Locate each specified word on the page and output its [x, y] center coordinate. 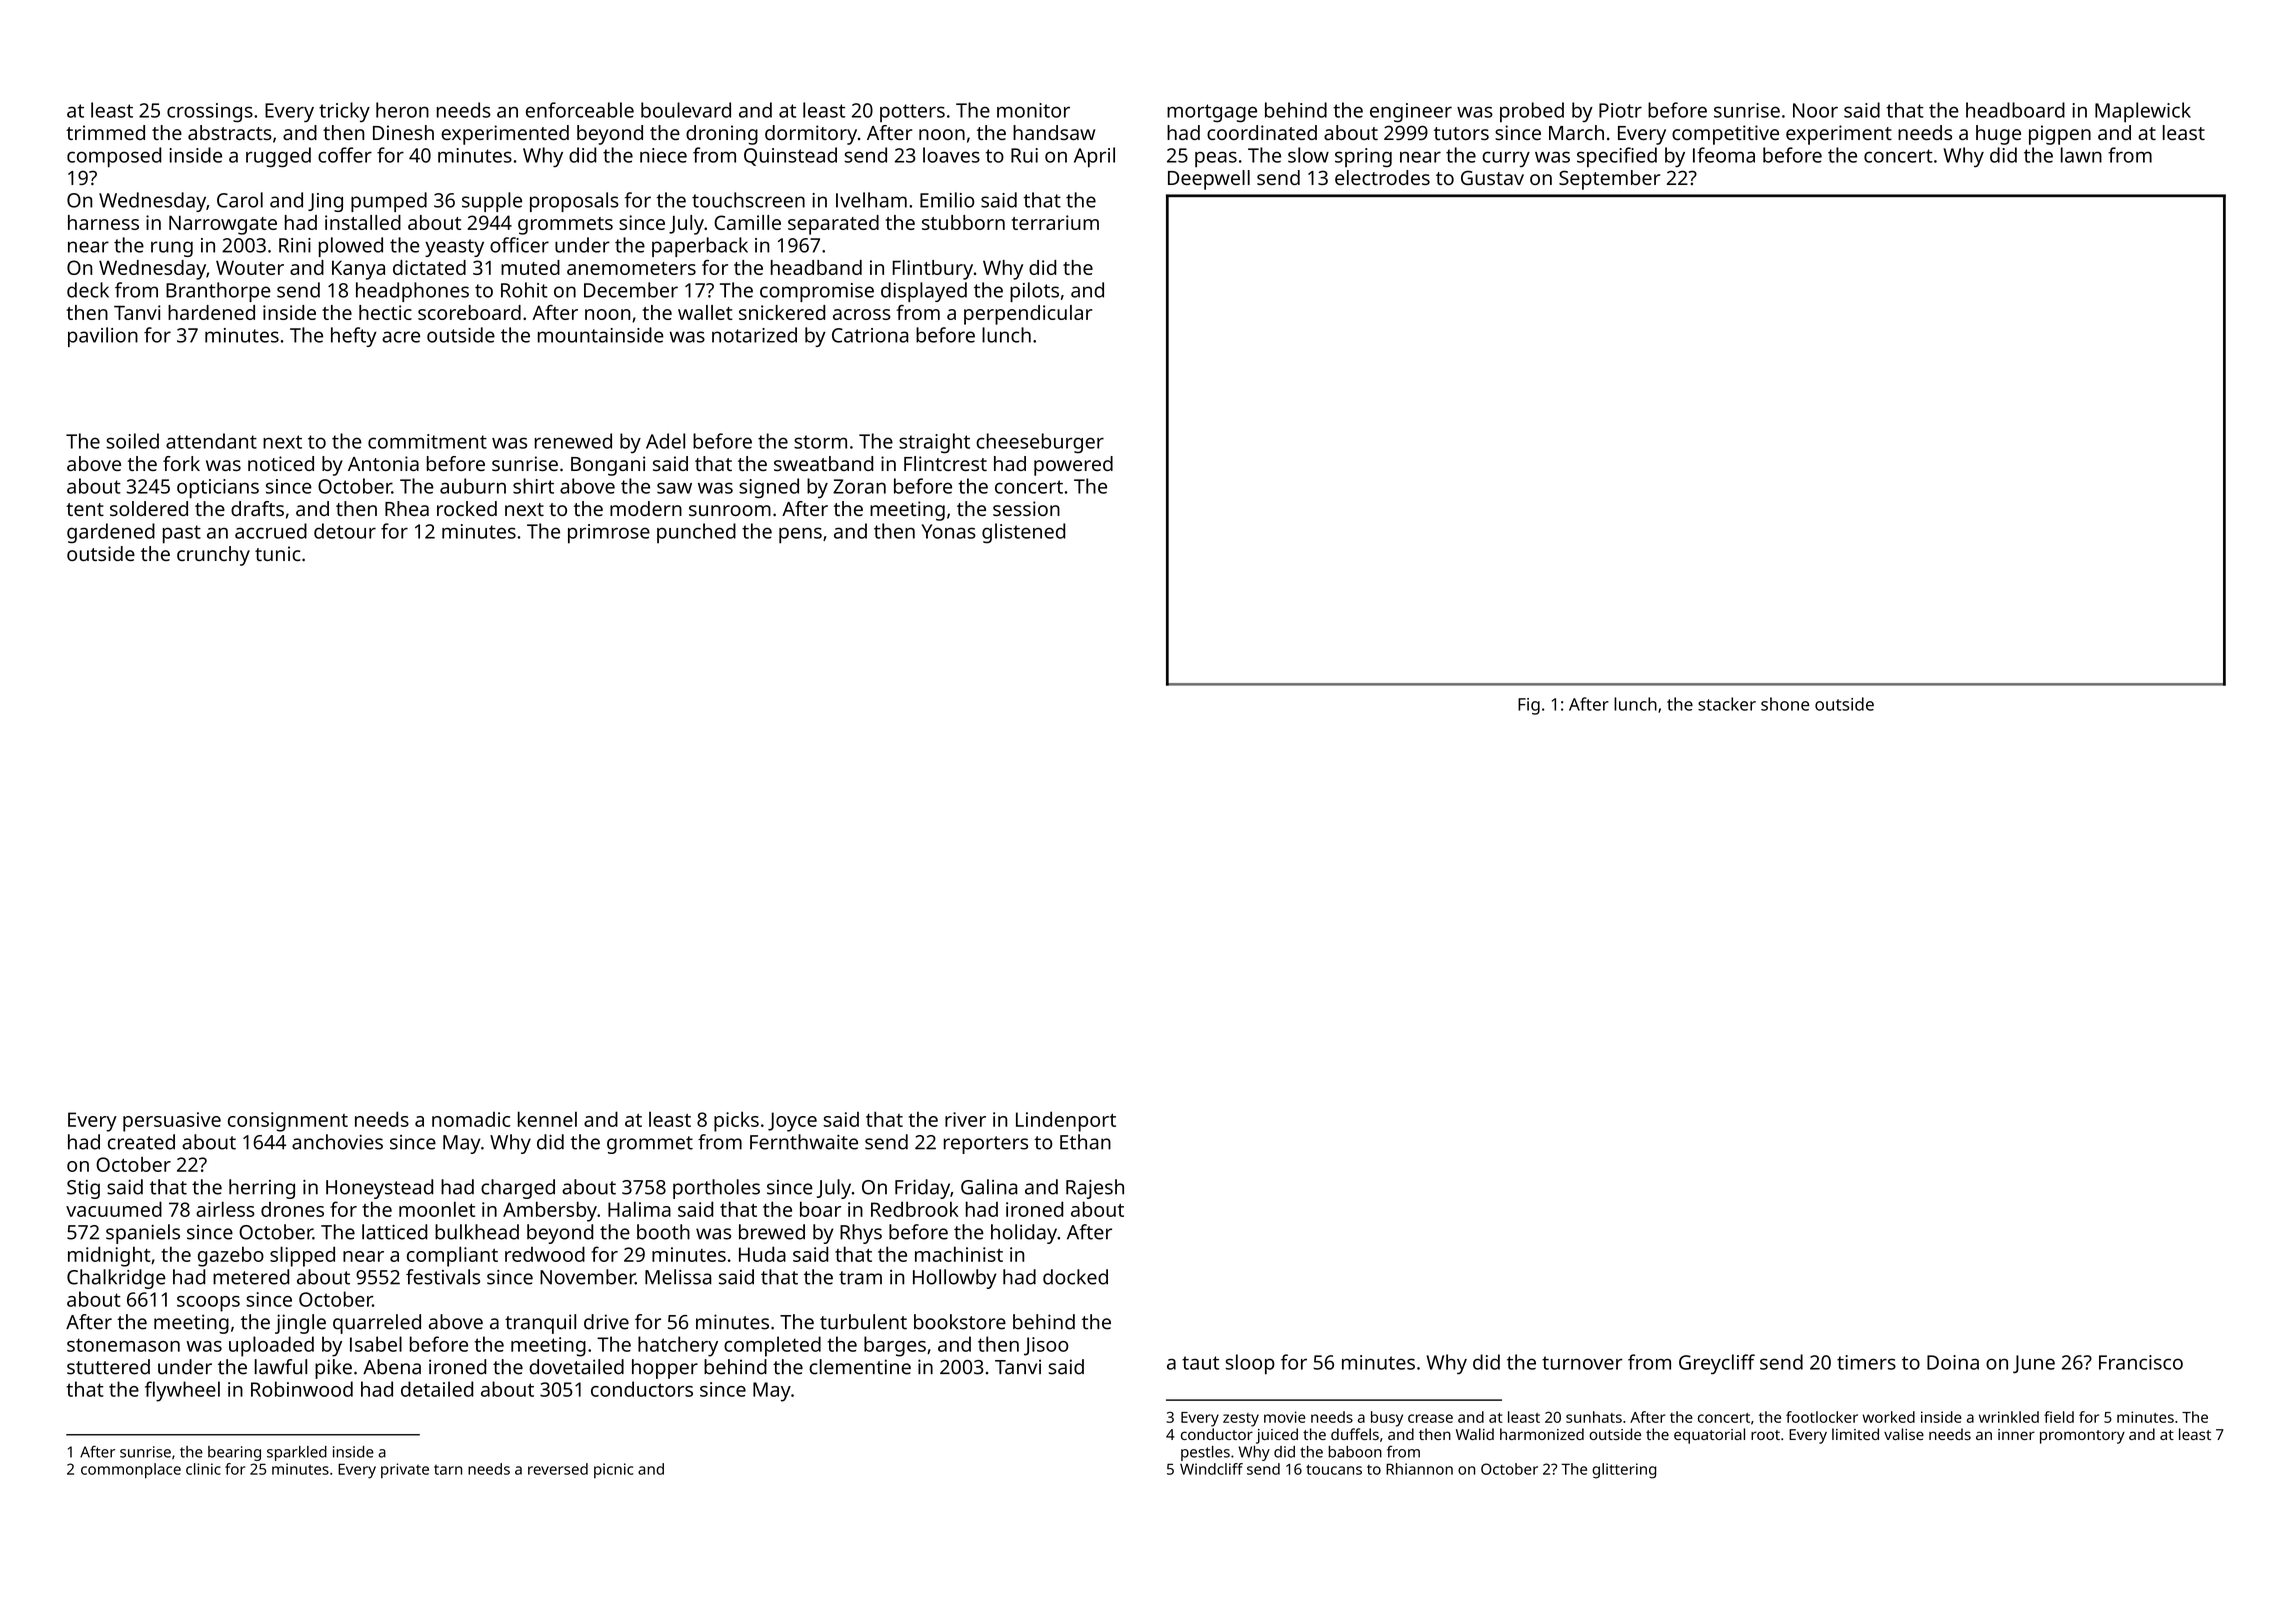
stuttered [108, 1367]
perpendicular [1028, 315]
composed [114, 157]
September [1609, 180]
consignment [288, 1122]
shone [1785, 704]
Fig [1529, 706]
